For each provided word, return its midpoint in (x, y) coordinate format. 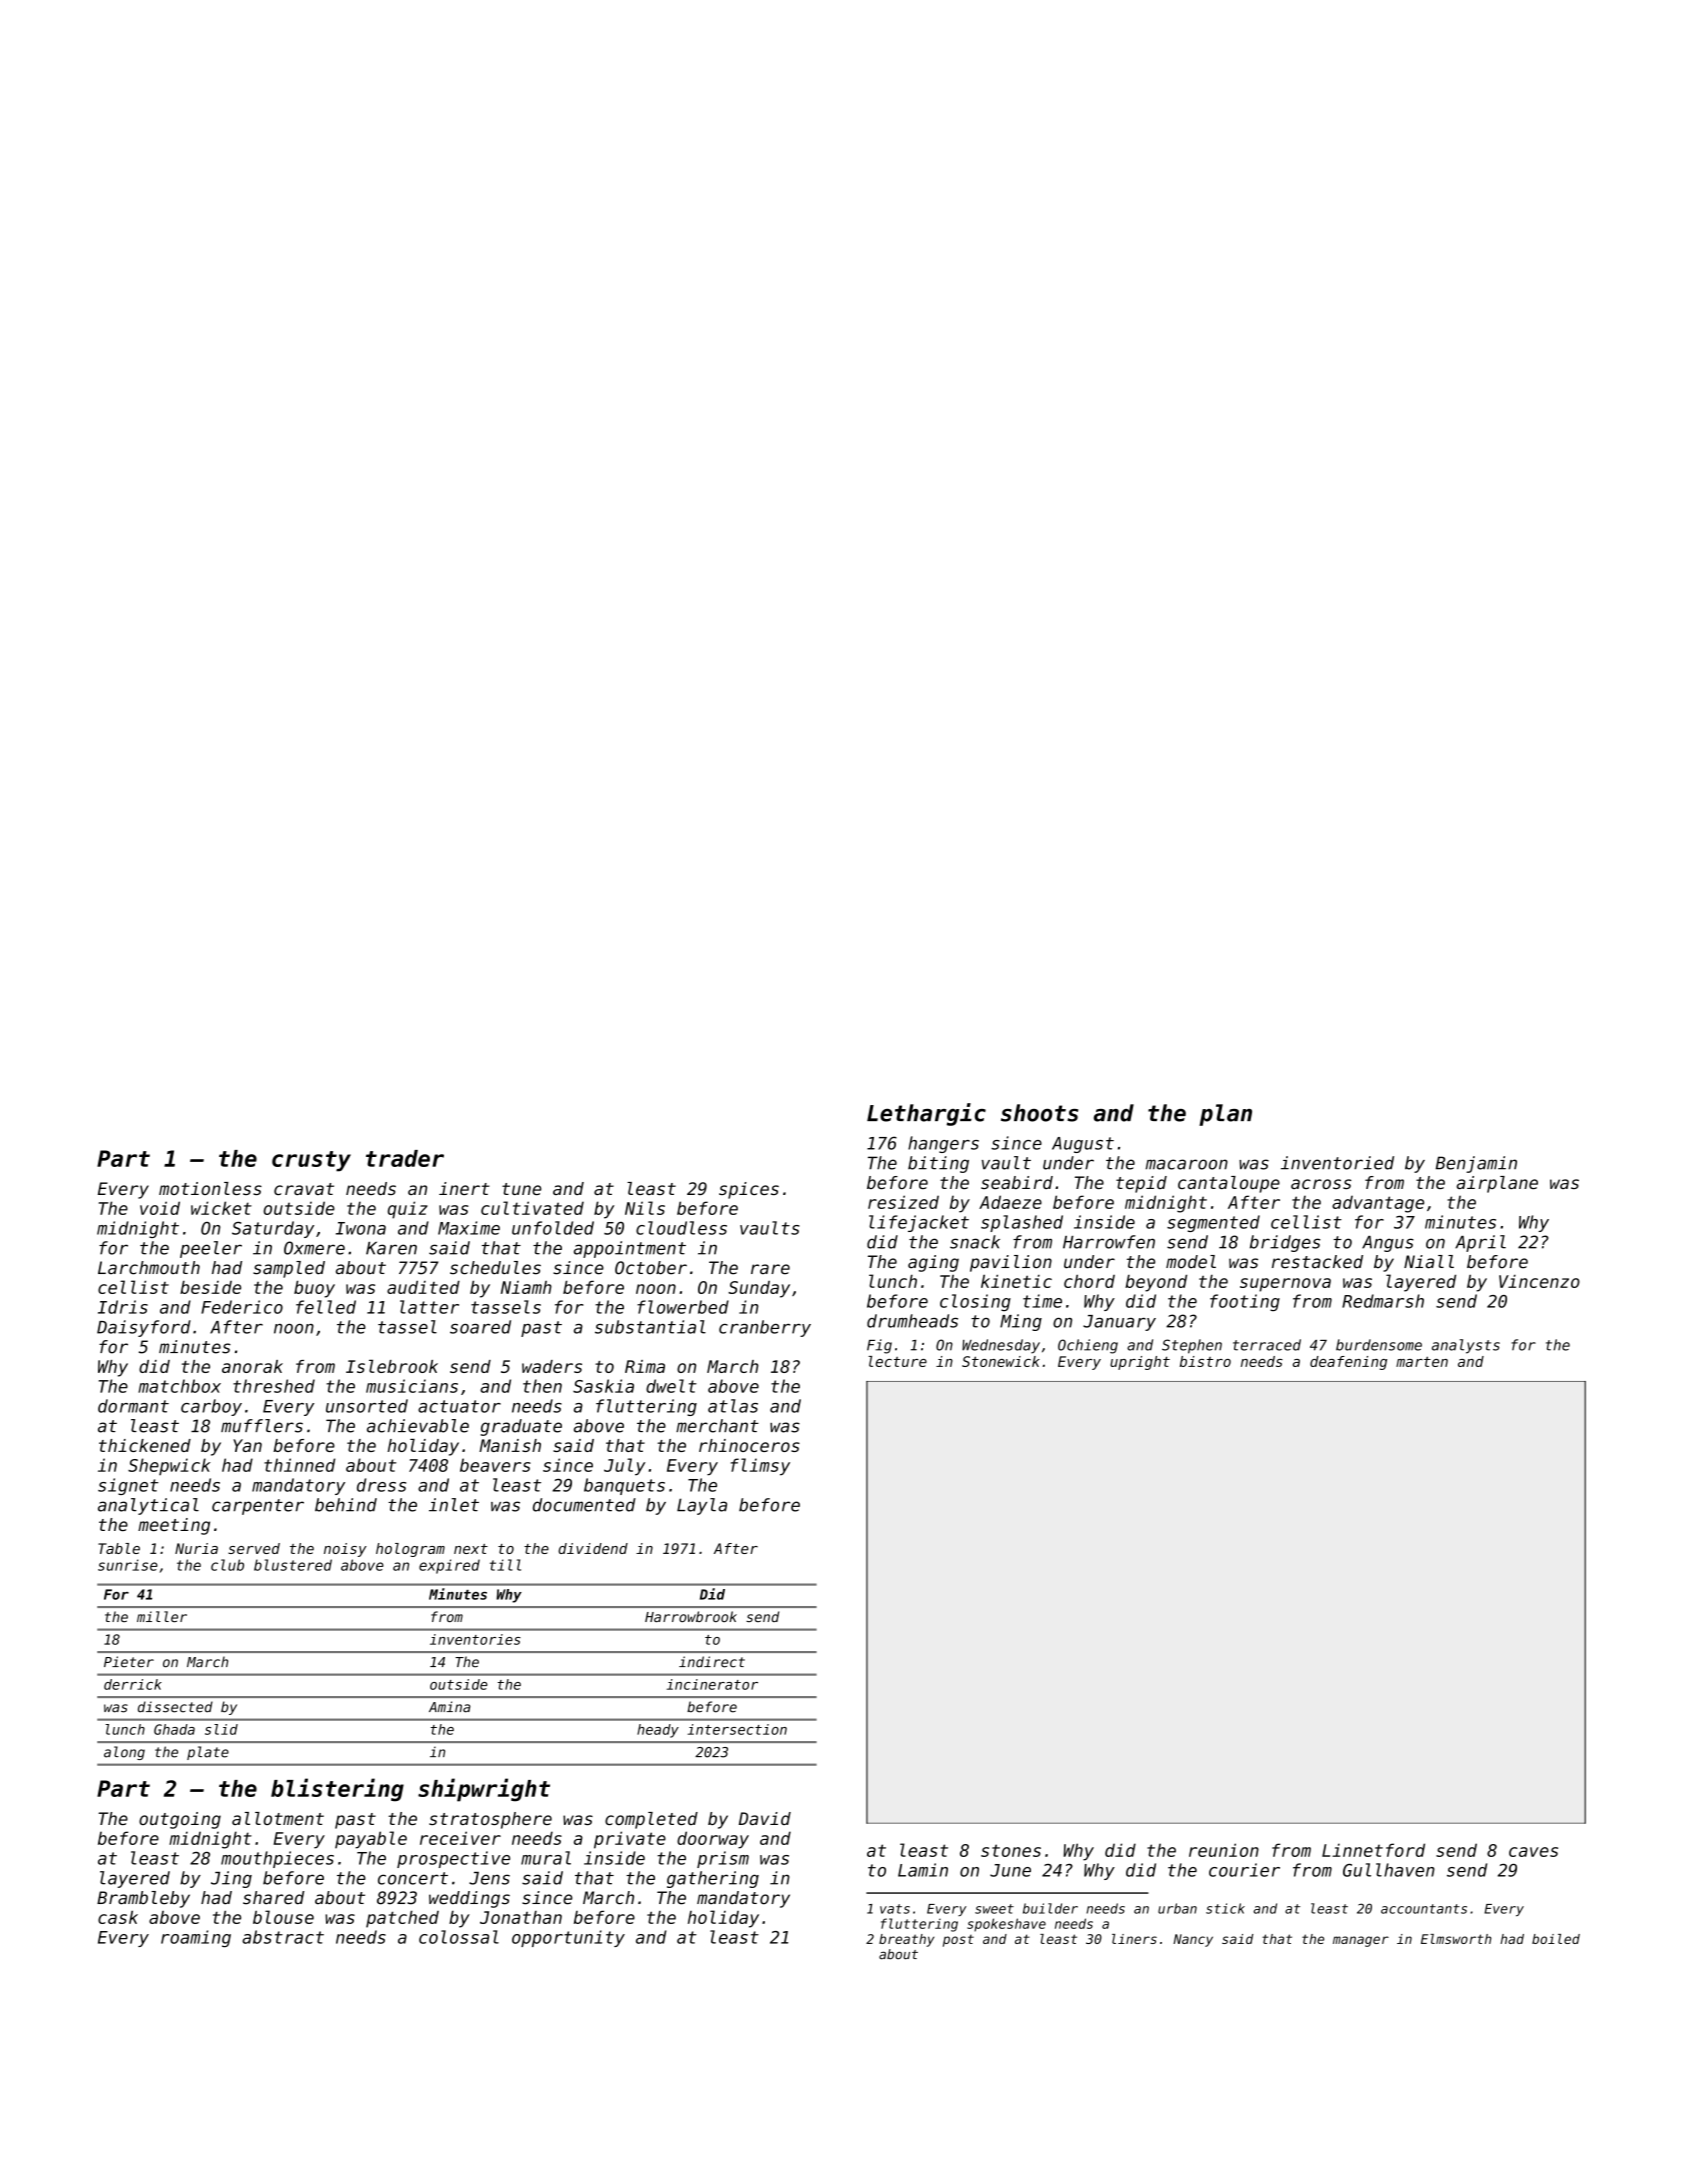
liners (1134, 1939)
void (160, 1208)
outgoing (180, 1820)
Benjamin (1476, 1164)
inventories (475, 1639)
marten (1422, 1361)
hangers (943, 1144)
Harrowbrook (691, 1616)
